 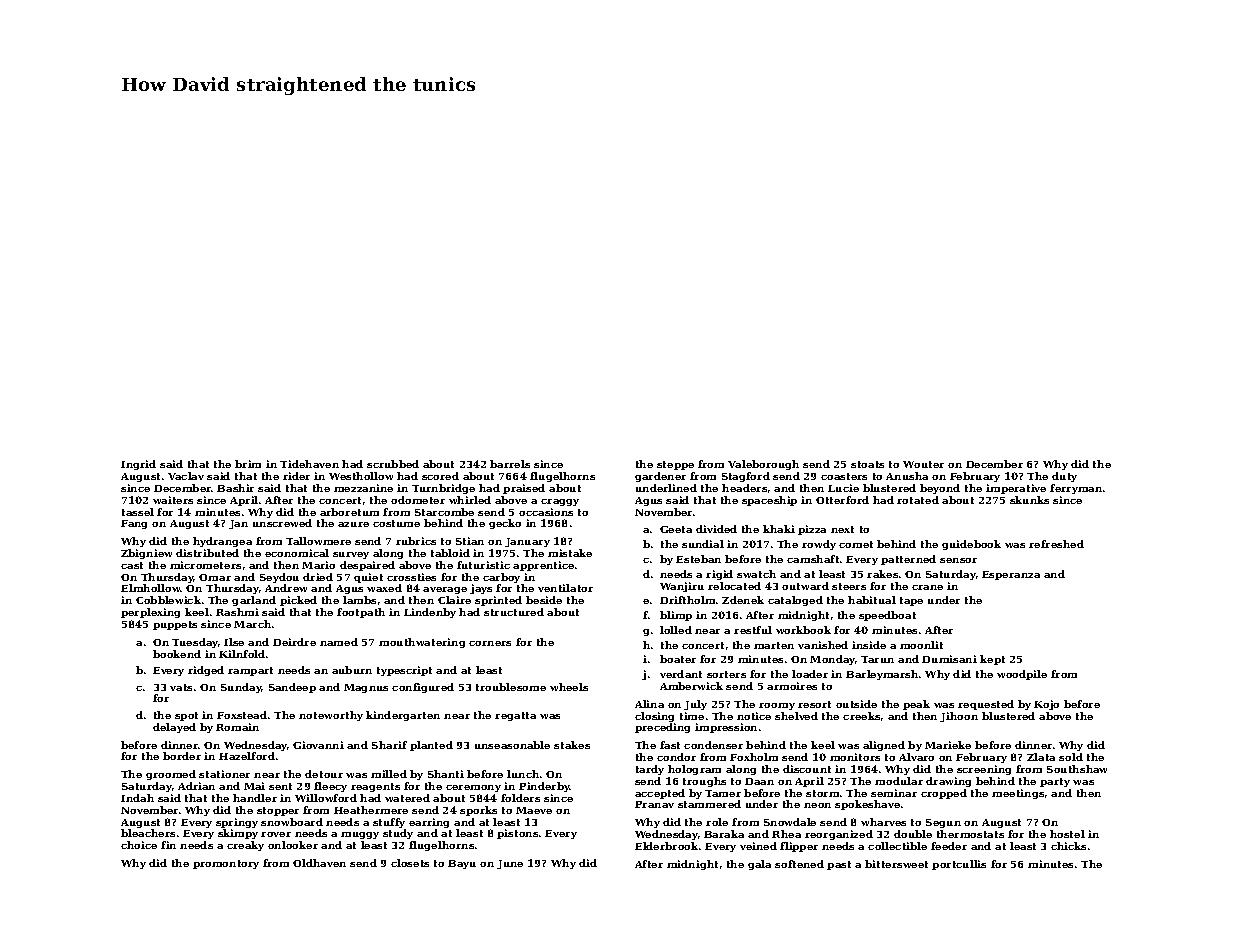 What do you see at coordinates (510, 864) in the page?
I see `June` at bounding box center [510, 864].
